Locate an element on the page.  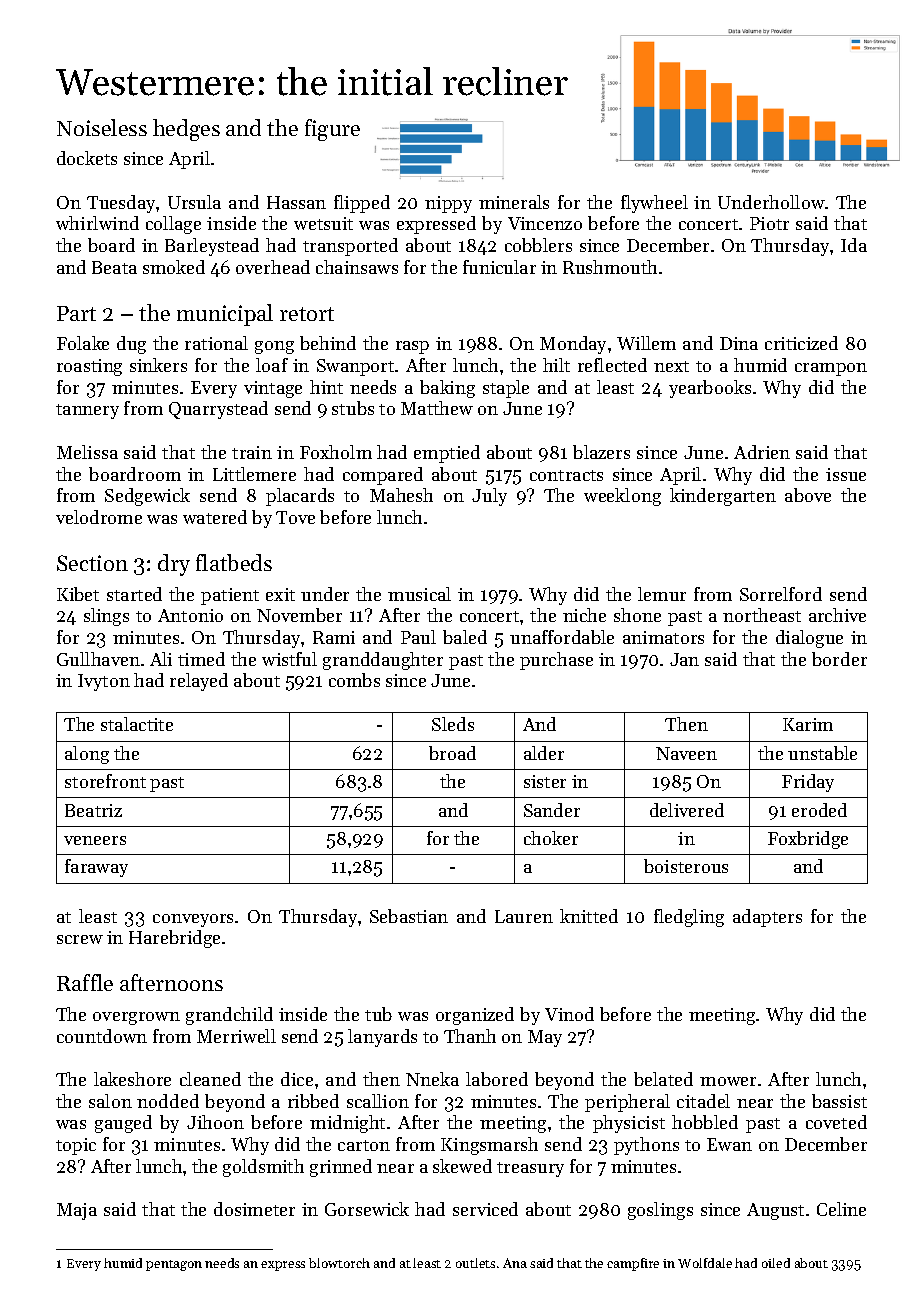
Rushmouth is located at coordinates (610, 267).
